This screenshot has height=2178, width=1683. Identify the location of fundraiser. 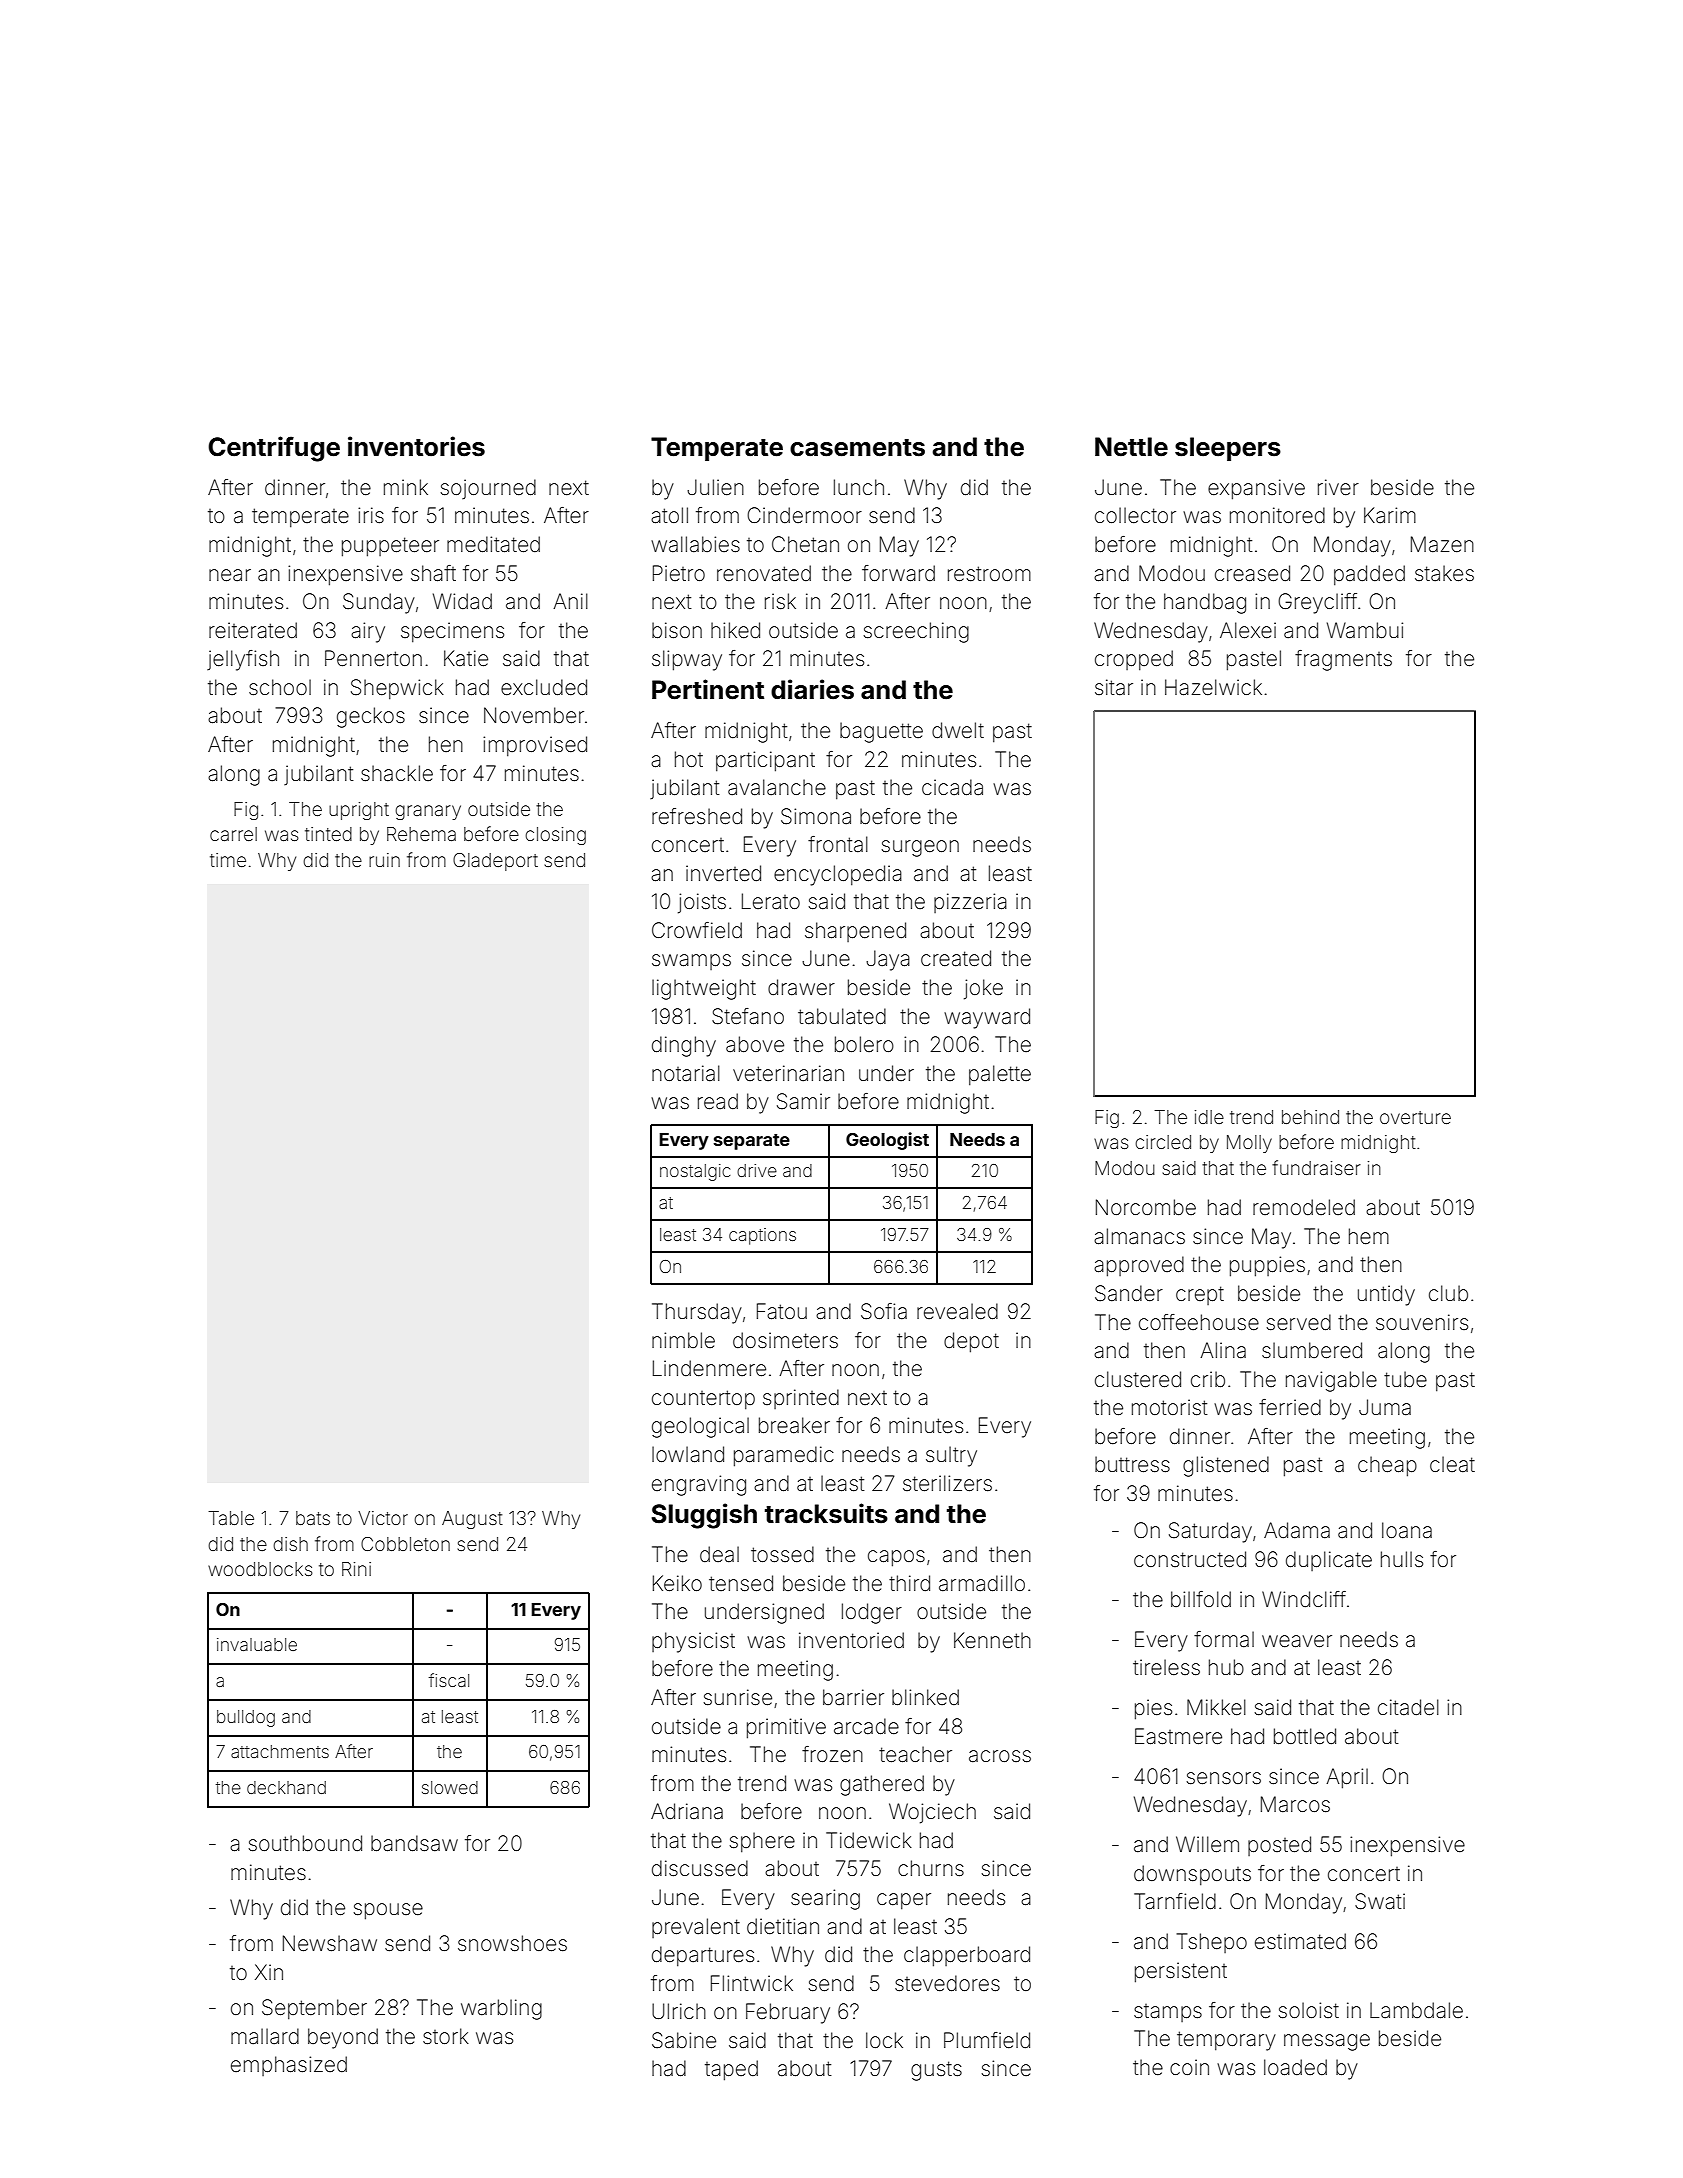
(1316, 1167).
